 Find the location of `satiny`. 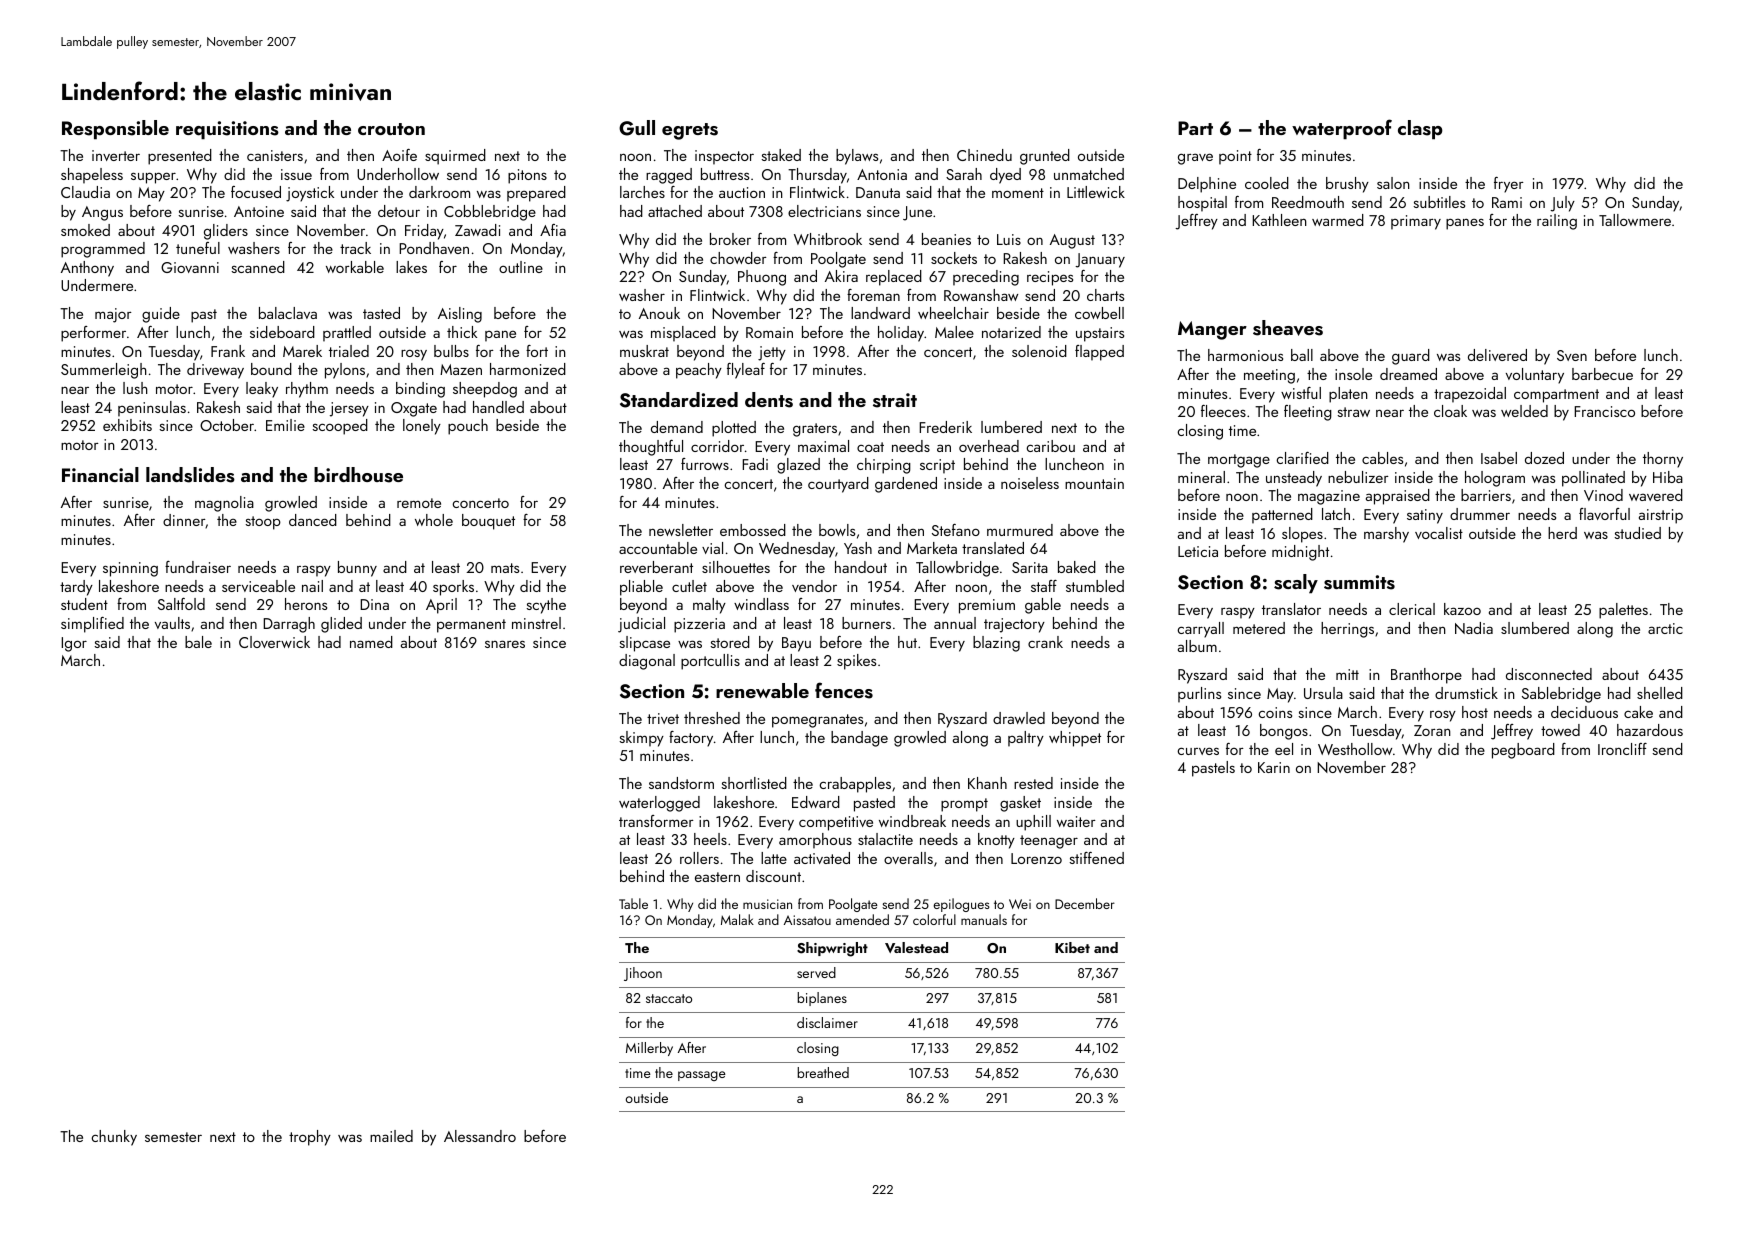

satiny is located at coordinates (1425, 516).
